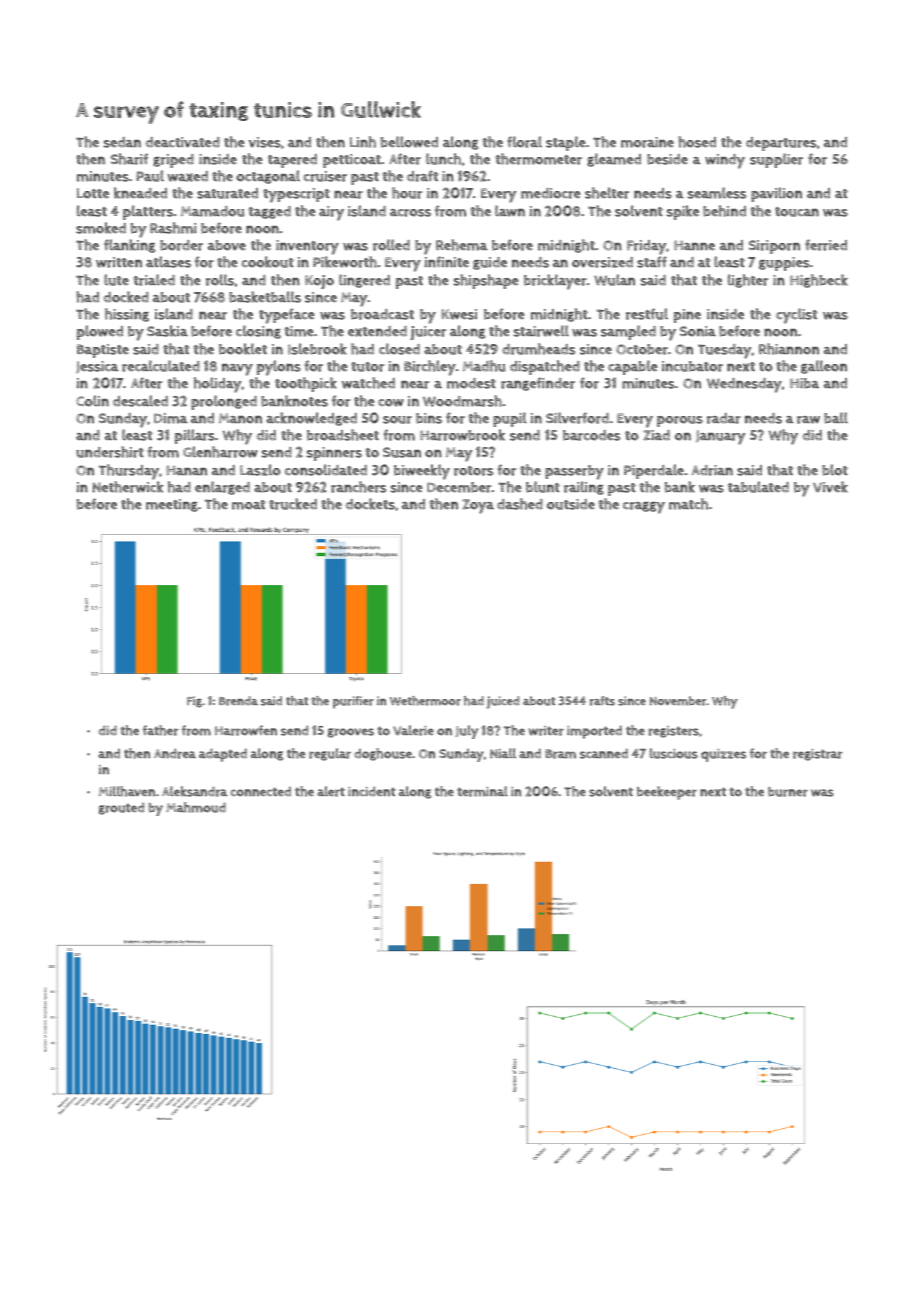  I want to click on Hanan, so click(186, 470).
